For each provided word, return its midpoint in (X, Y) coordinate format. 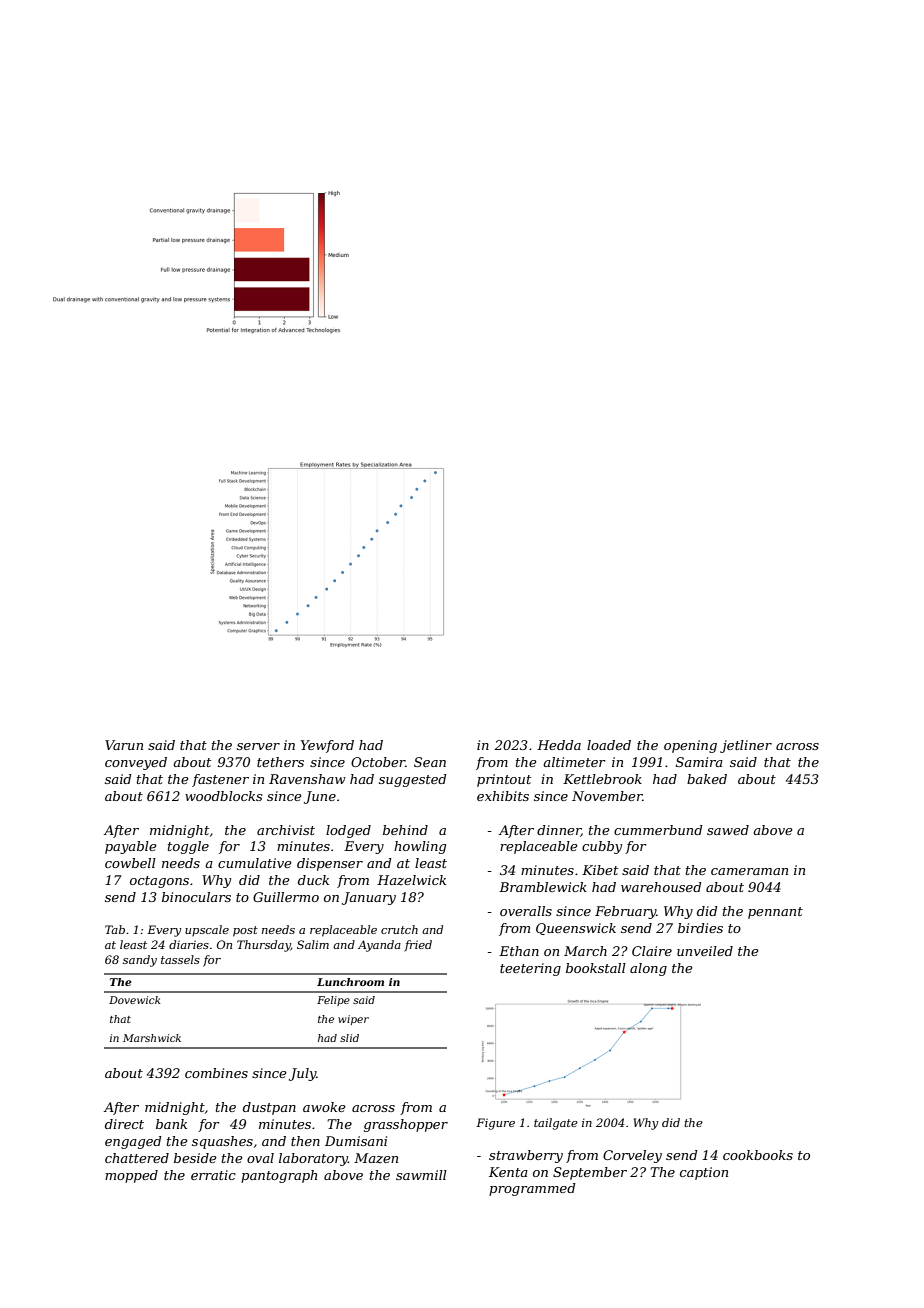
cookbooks (758, 1155)
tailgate (556, 1124)
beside (195, 1158)
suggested (413, 780)
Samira (699, 762)
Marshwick (152, 1038)
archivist (286, 830)
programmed (532, 1189)
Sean (430, 762)
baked (707, 779)
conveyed (136, 763)
